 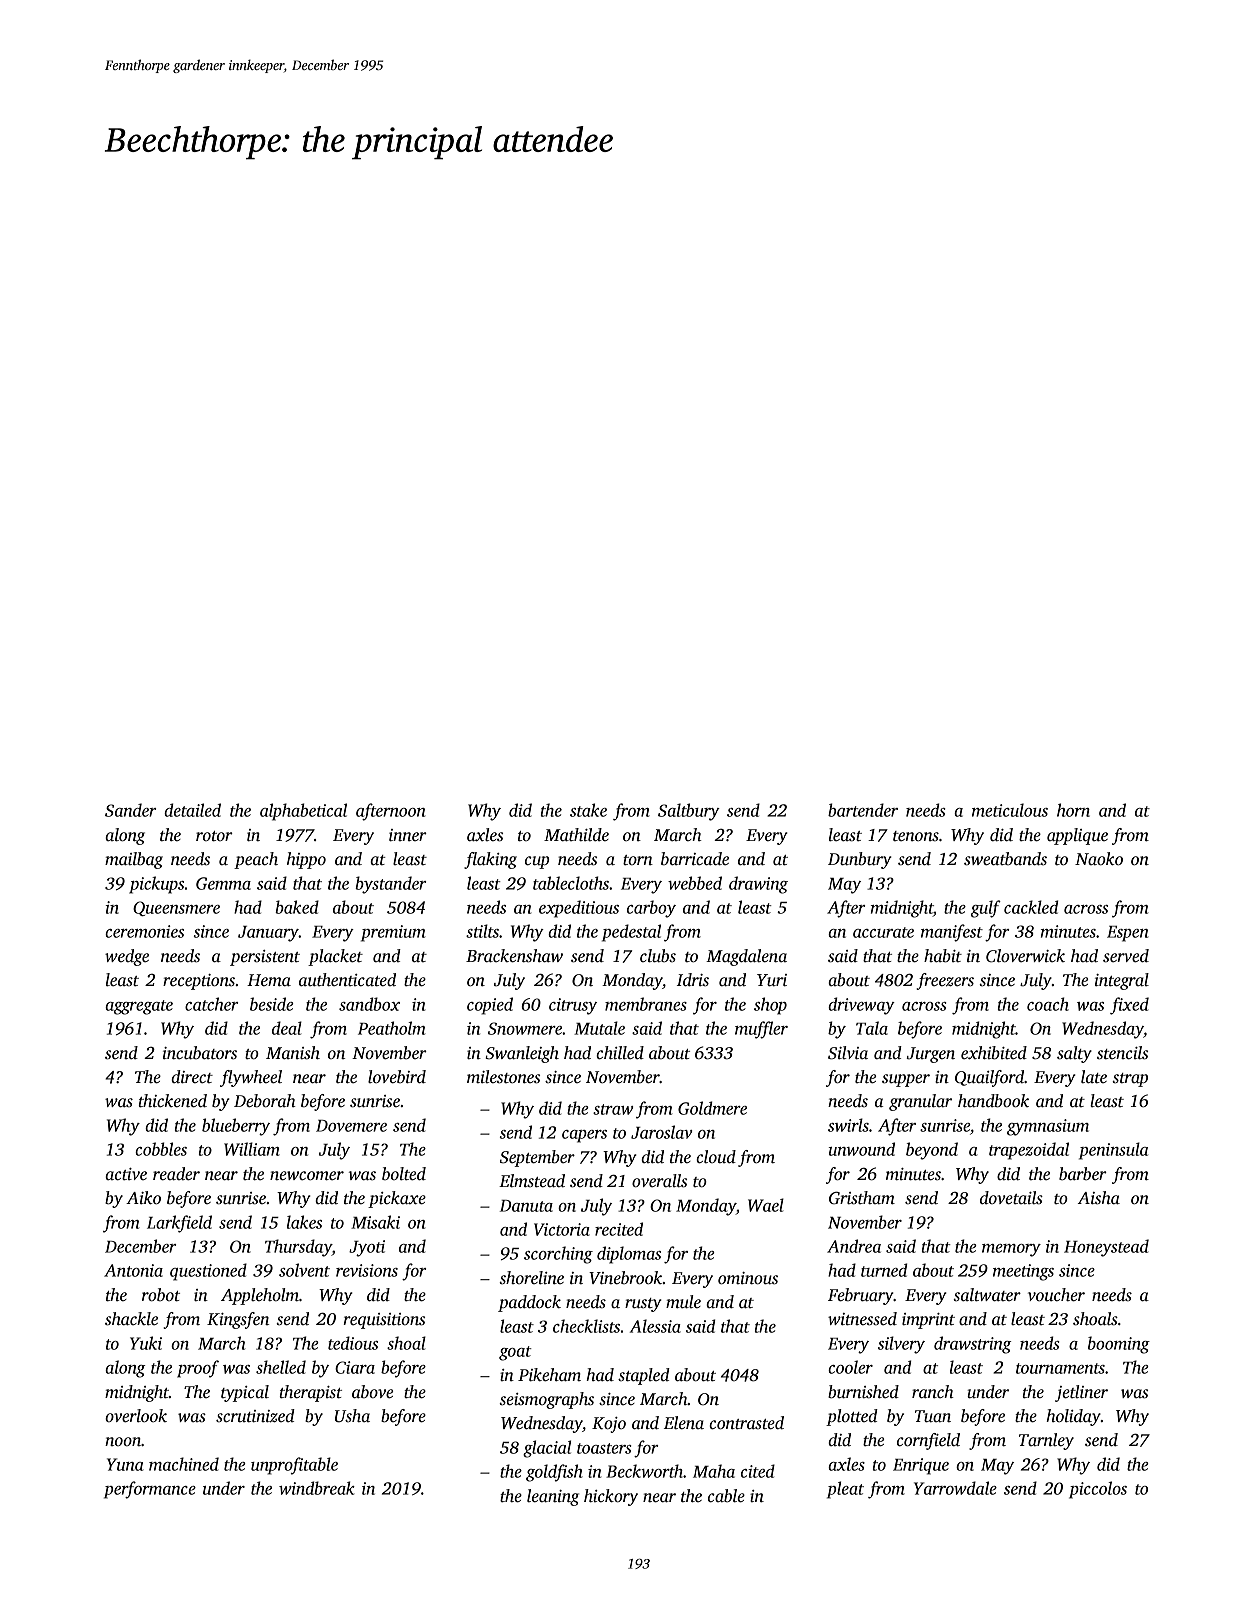 I want to click on flaking, so click(x=490, y=860).
